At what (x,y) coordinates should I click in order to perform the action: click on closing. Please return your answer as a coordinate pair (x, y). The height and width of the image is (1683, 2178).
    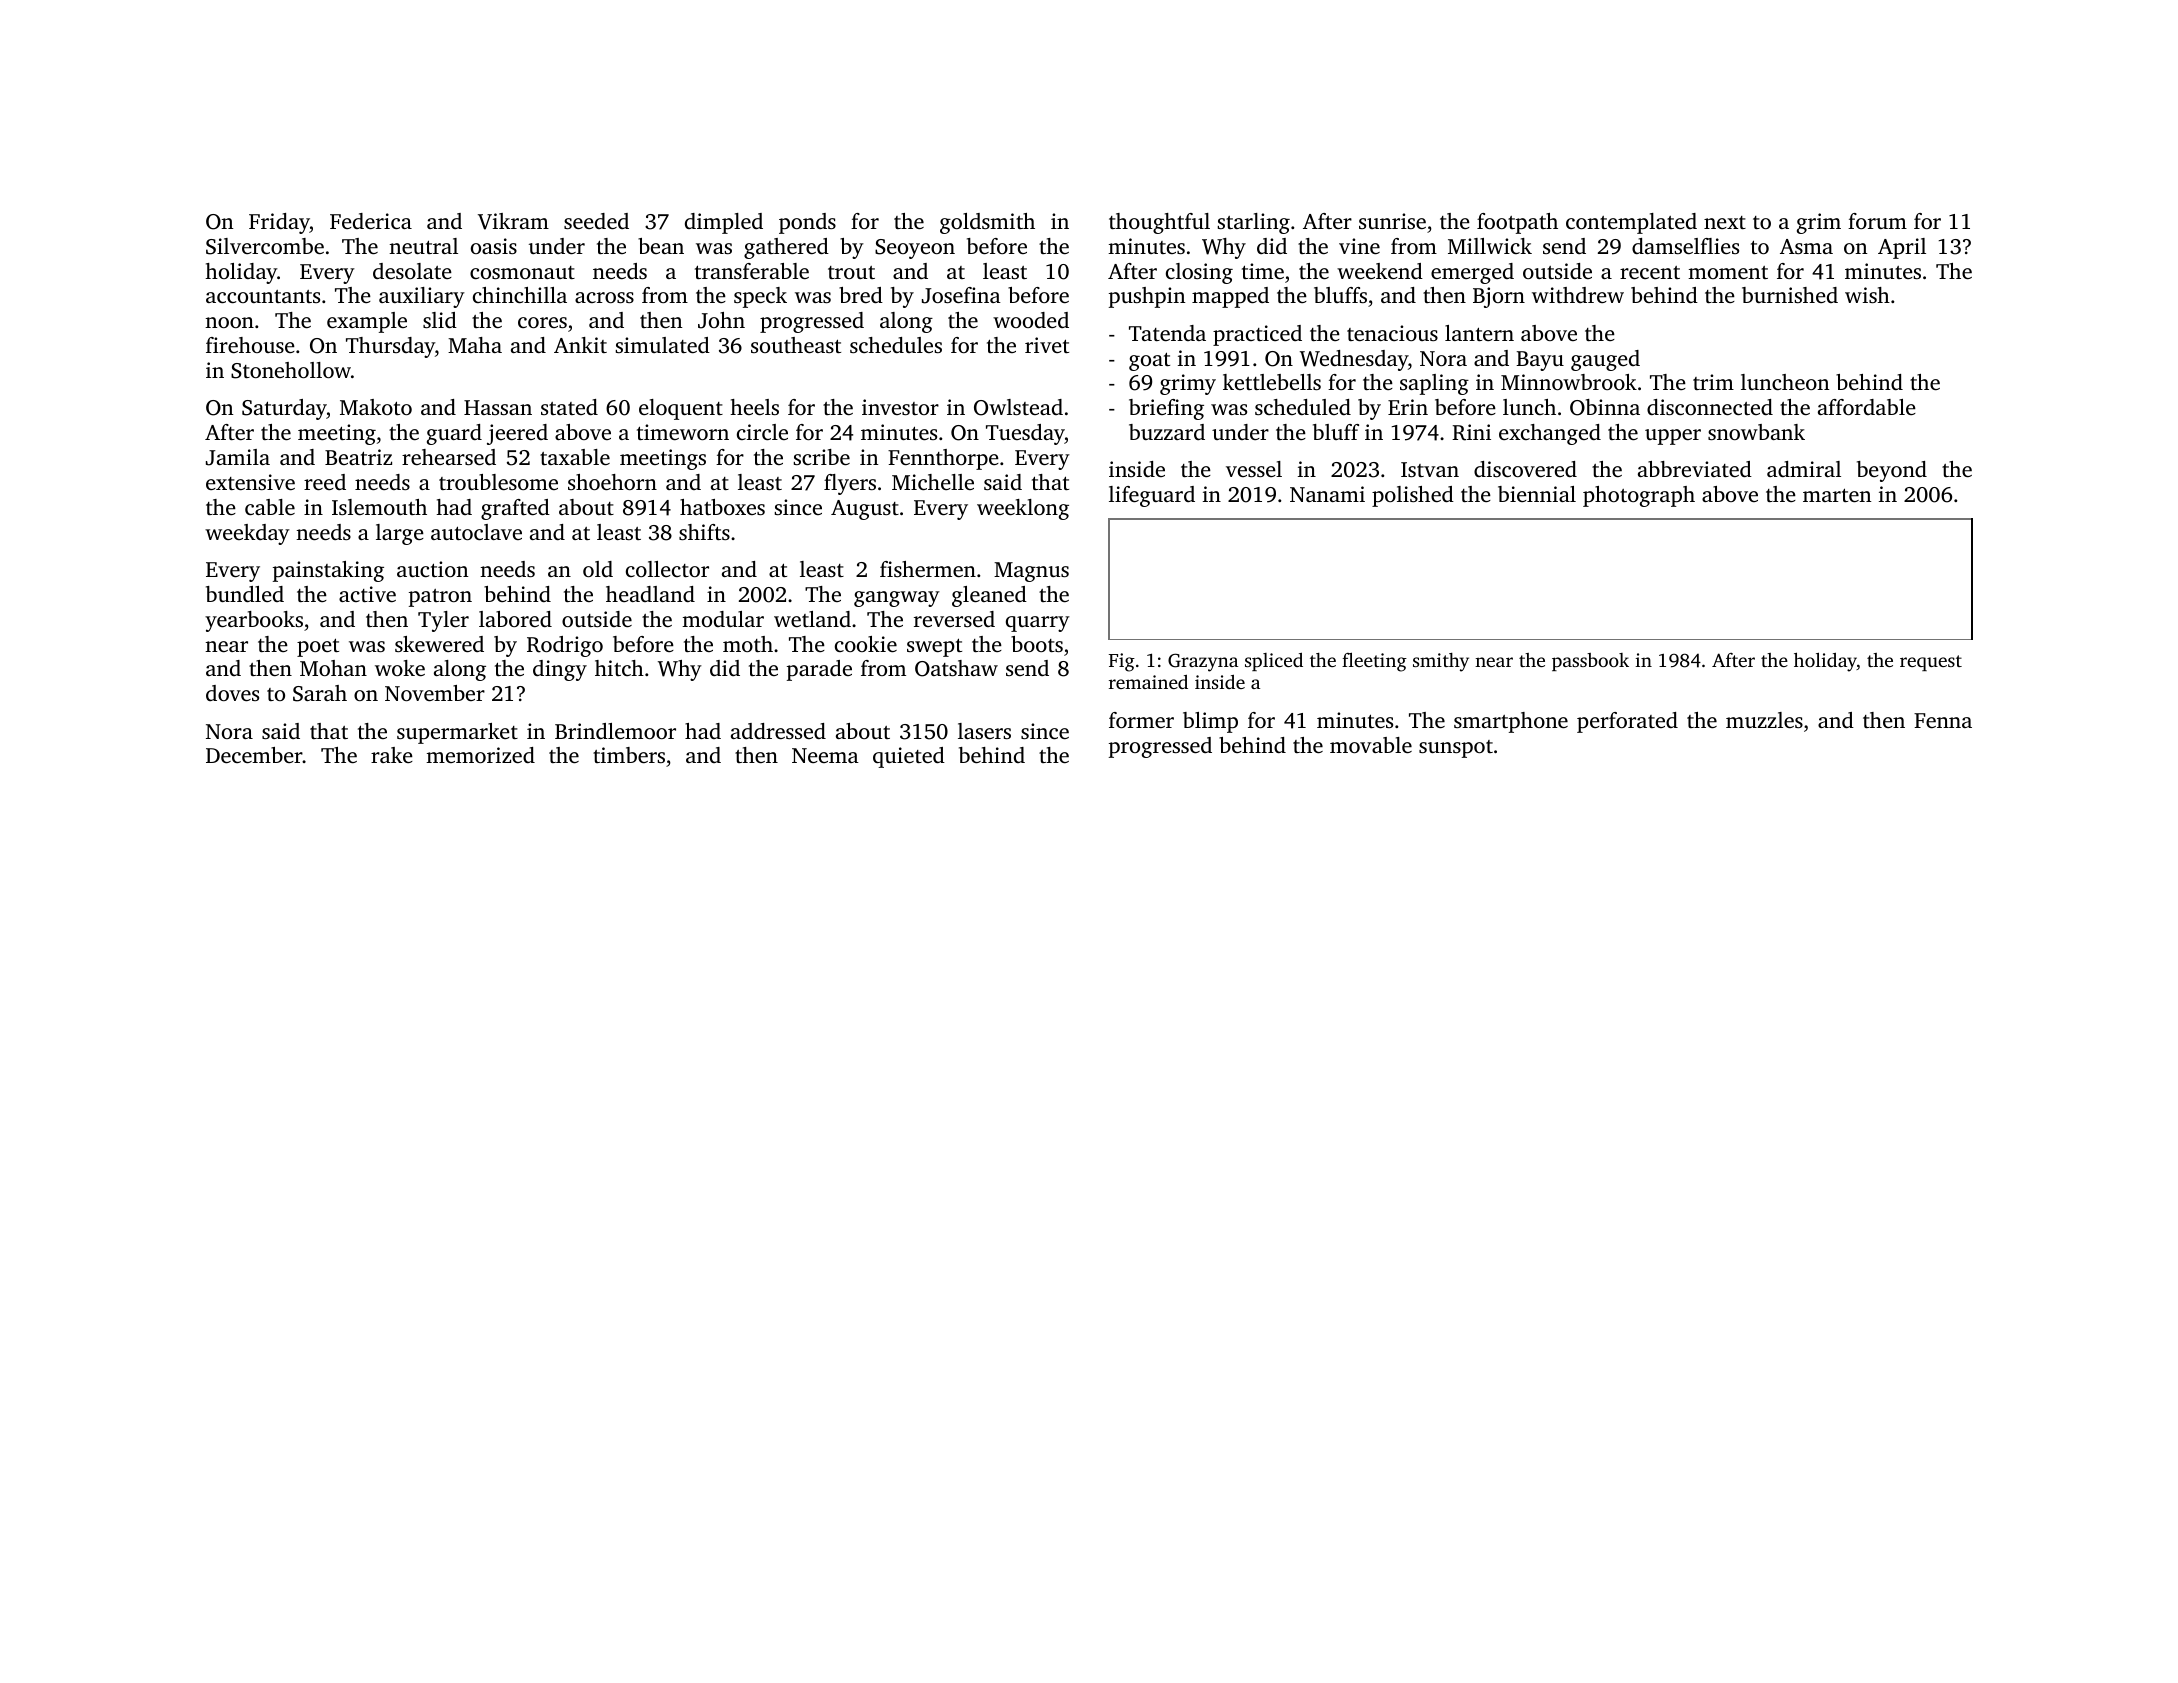
    Looking at the image, I should click on (1199, 273).
